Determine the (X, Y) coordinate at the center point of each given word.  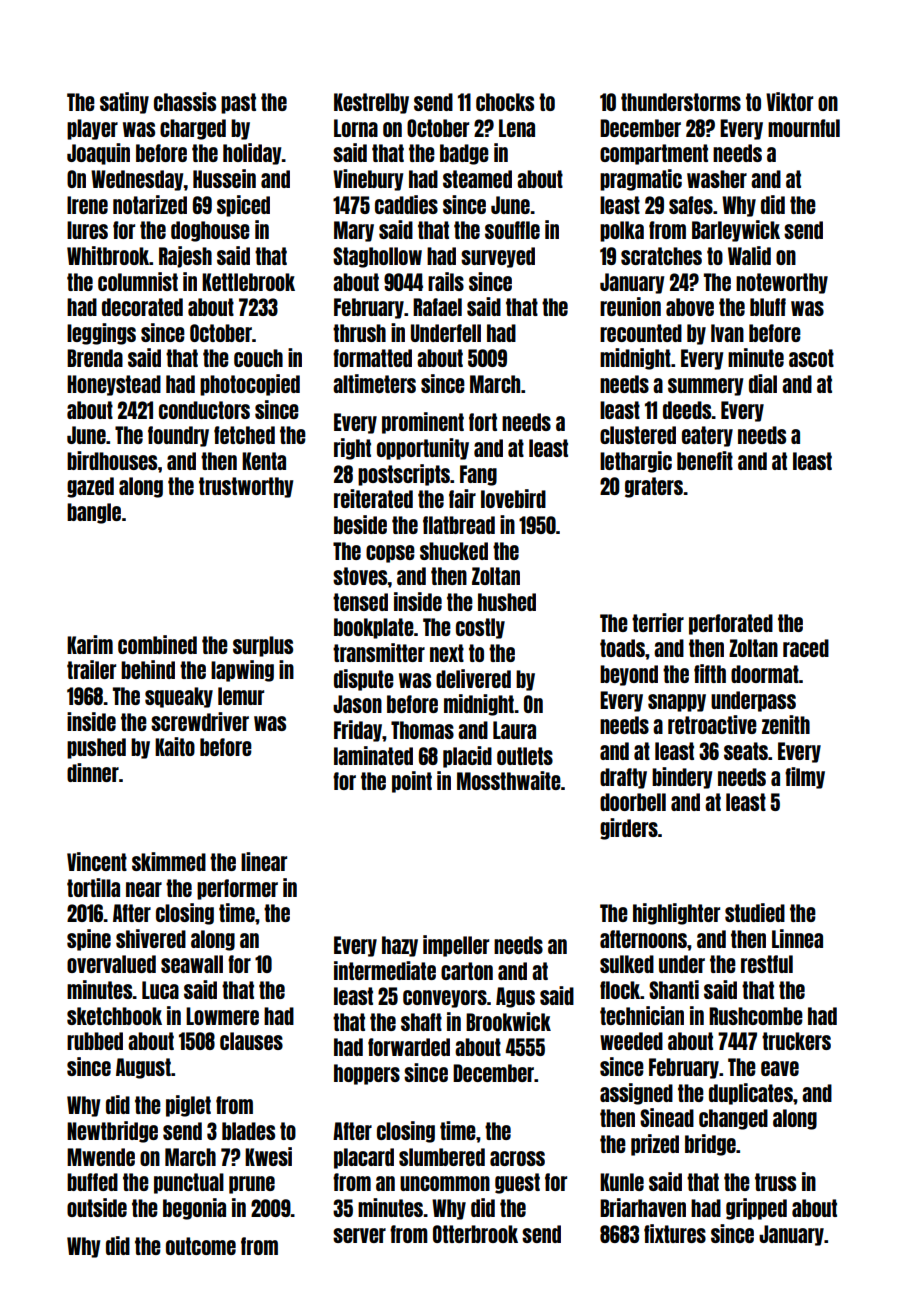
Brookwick (508, 1021)
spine (89, 940)
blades (248, 1131)
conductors (204, 410)
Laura (514, 730)
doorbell (633, 802)
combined (157, 644)
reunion (630, 306)
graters (654, 487)
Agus (515, 997)
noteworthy (782, 283)
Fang (478, 475)
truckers (796, 1041)
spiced (243, 206)
